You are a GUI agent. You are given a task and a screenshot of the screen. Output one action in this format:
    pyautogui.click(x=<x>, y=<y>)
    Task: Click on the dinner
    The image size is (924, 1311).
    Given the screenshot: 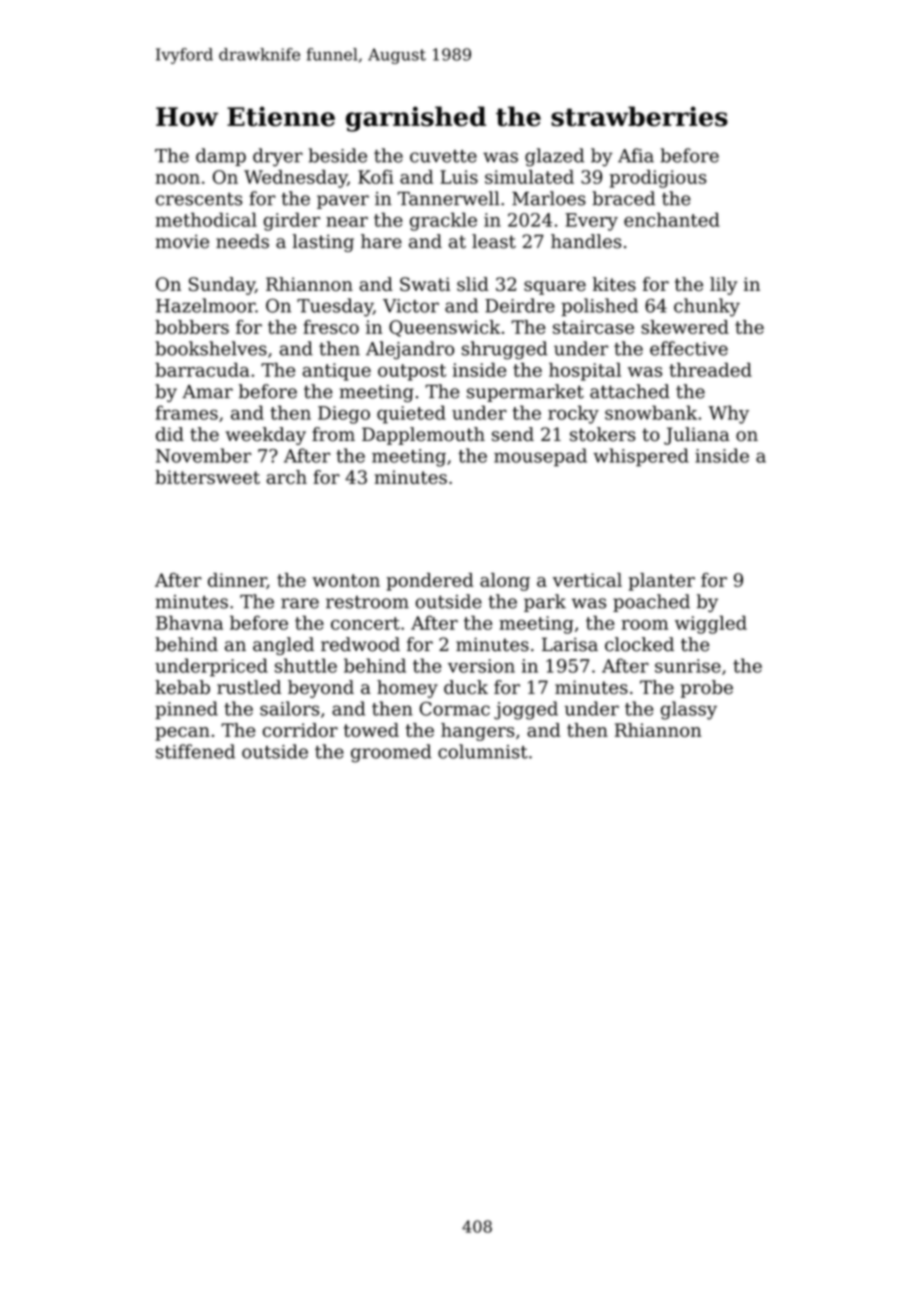 What is the action you would take?
    pyautogui.click(x=237, y=581)
